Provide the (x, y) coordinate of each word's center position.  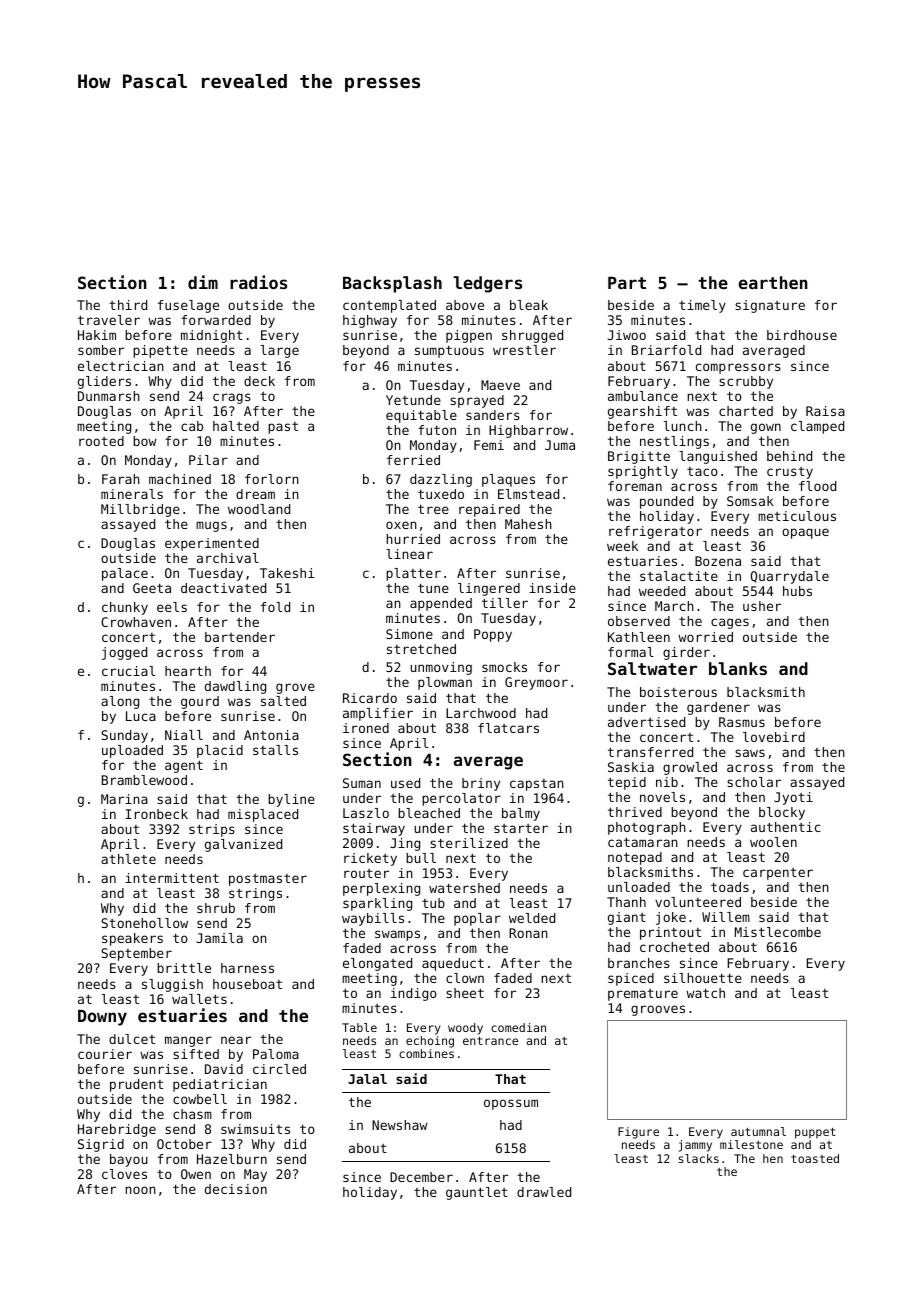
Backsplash (392, 284)
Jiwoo (627, 335)
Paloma (276, 1054)
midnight (212, 336)
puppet (815, 1133)
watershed (464, 888)
